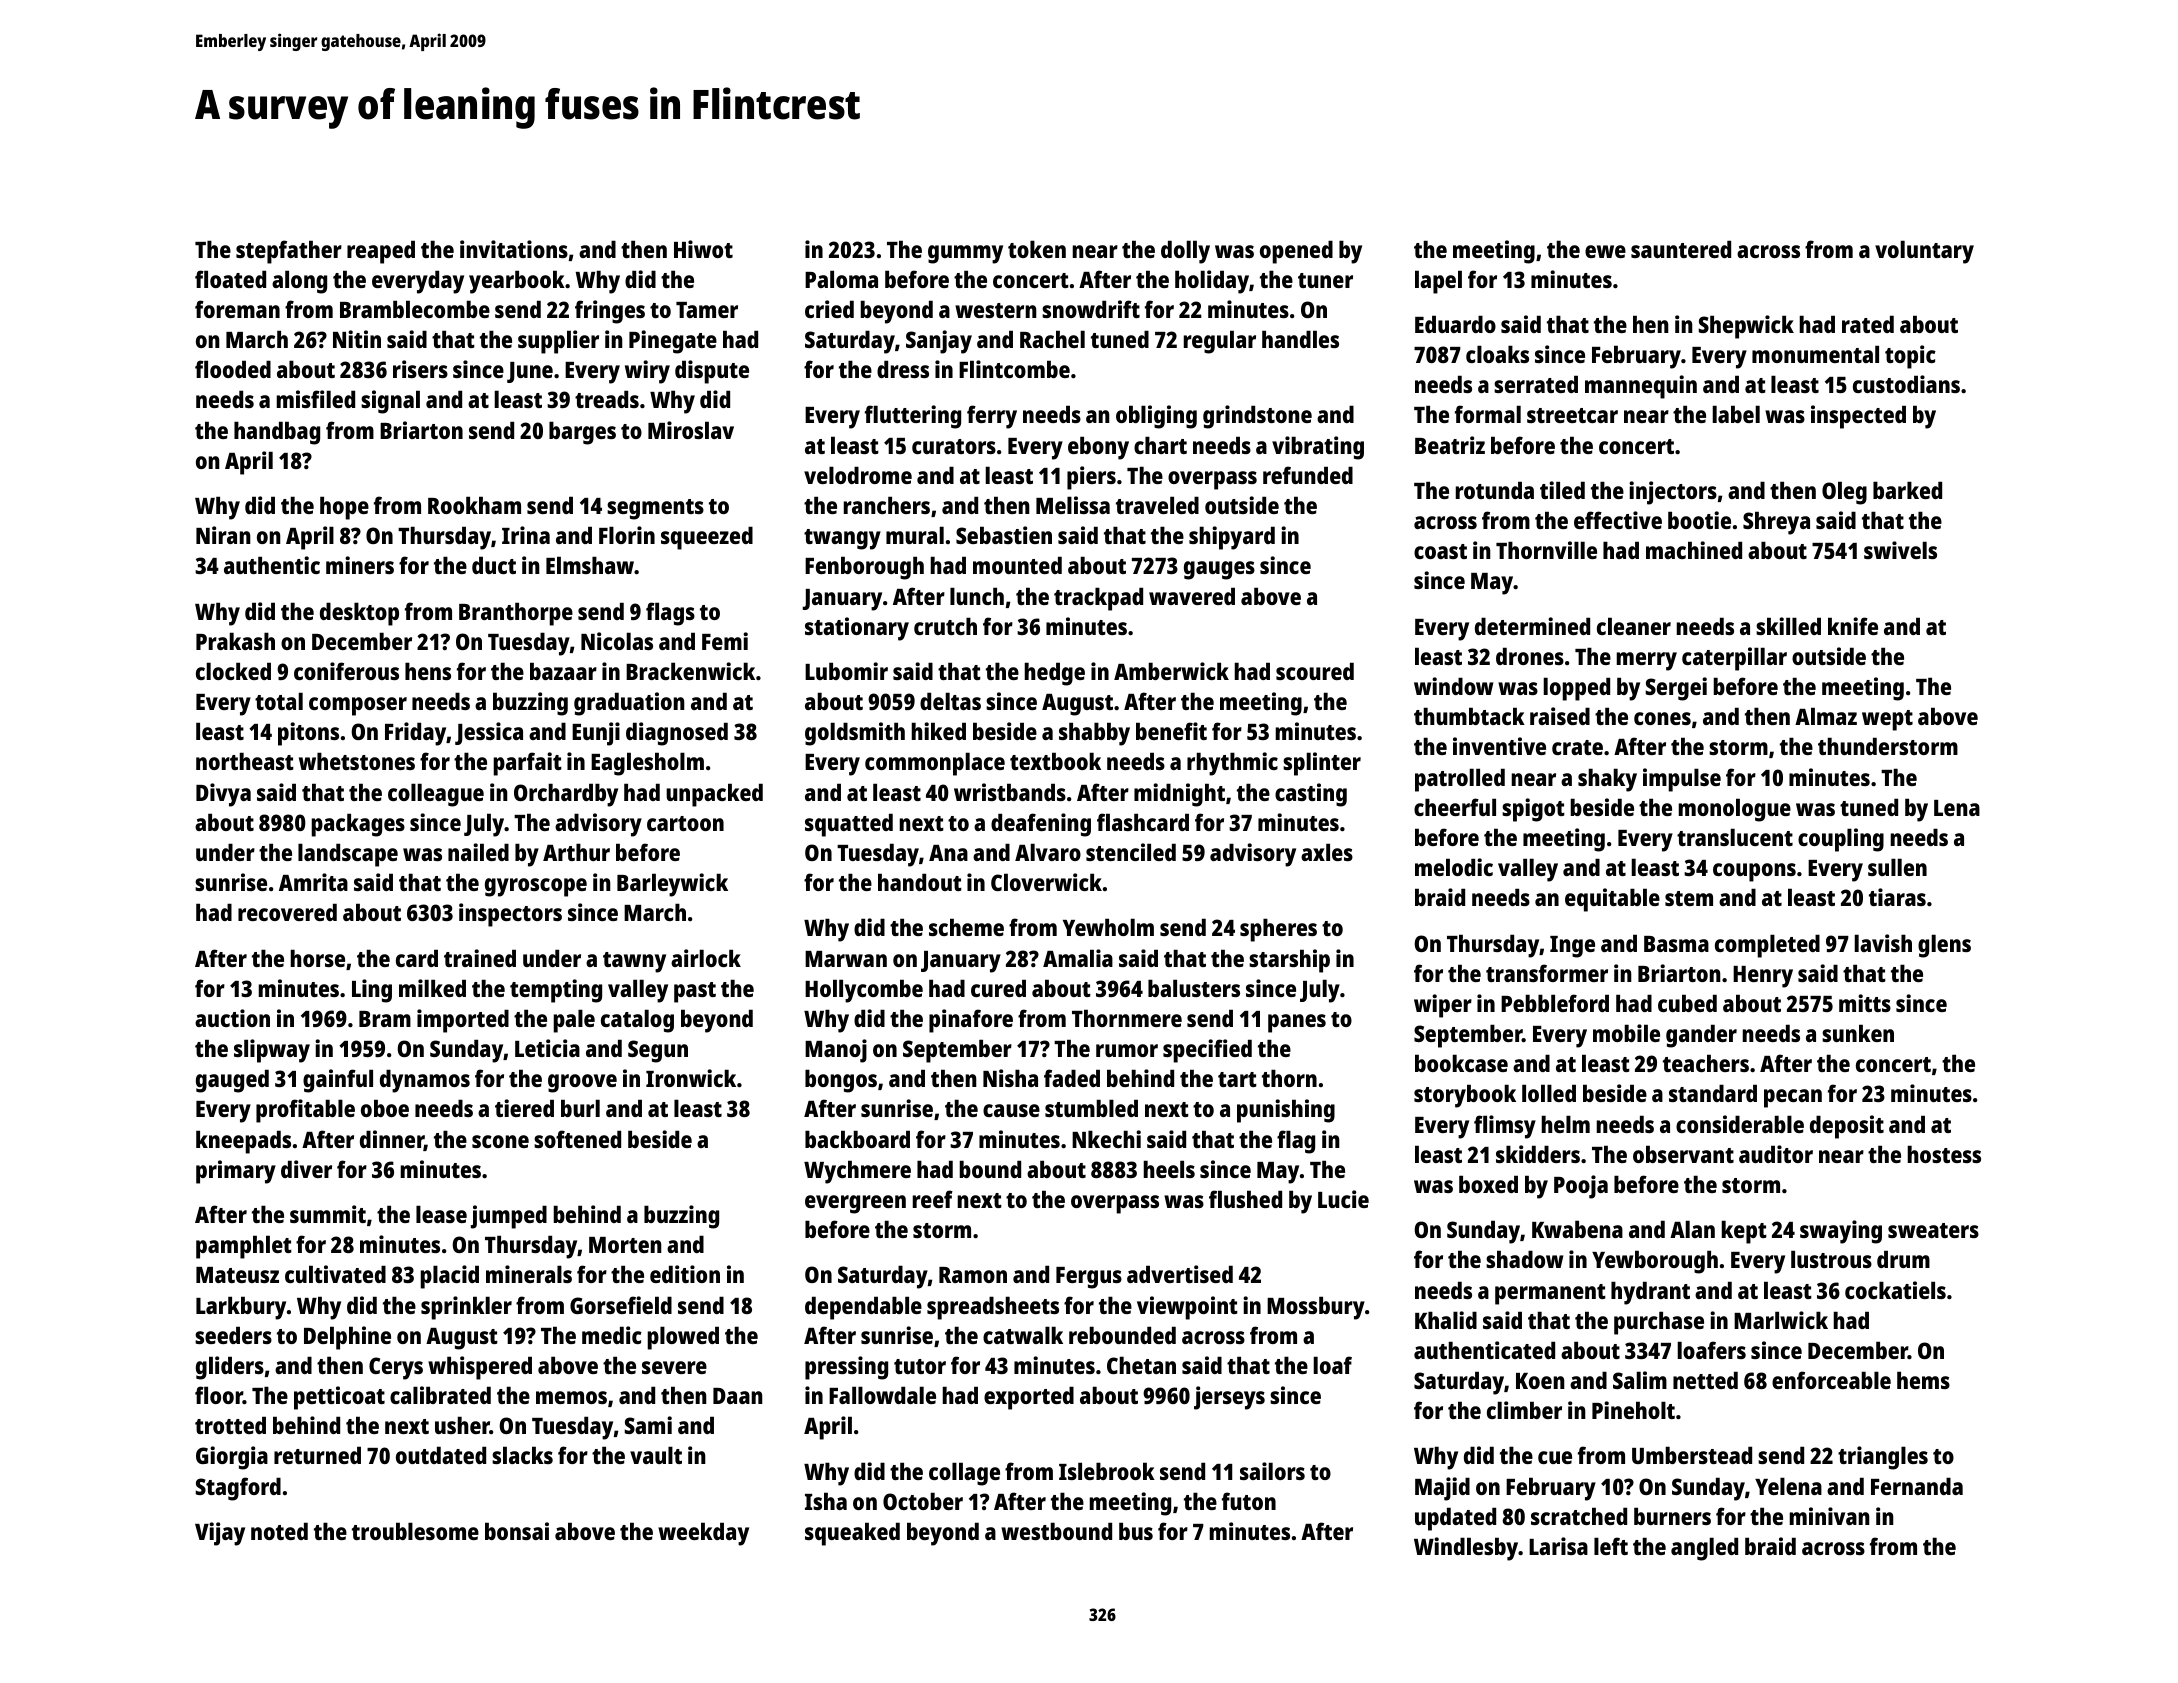 The image size is (2178, 1683). What do you see at coordinates (1858, 417) in the document?
I see `inspected` at bounding box center [1858, 417].
